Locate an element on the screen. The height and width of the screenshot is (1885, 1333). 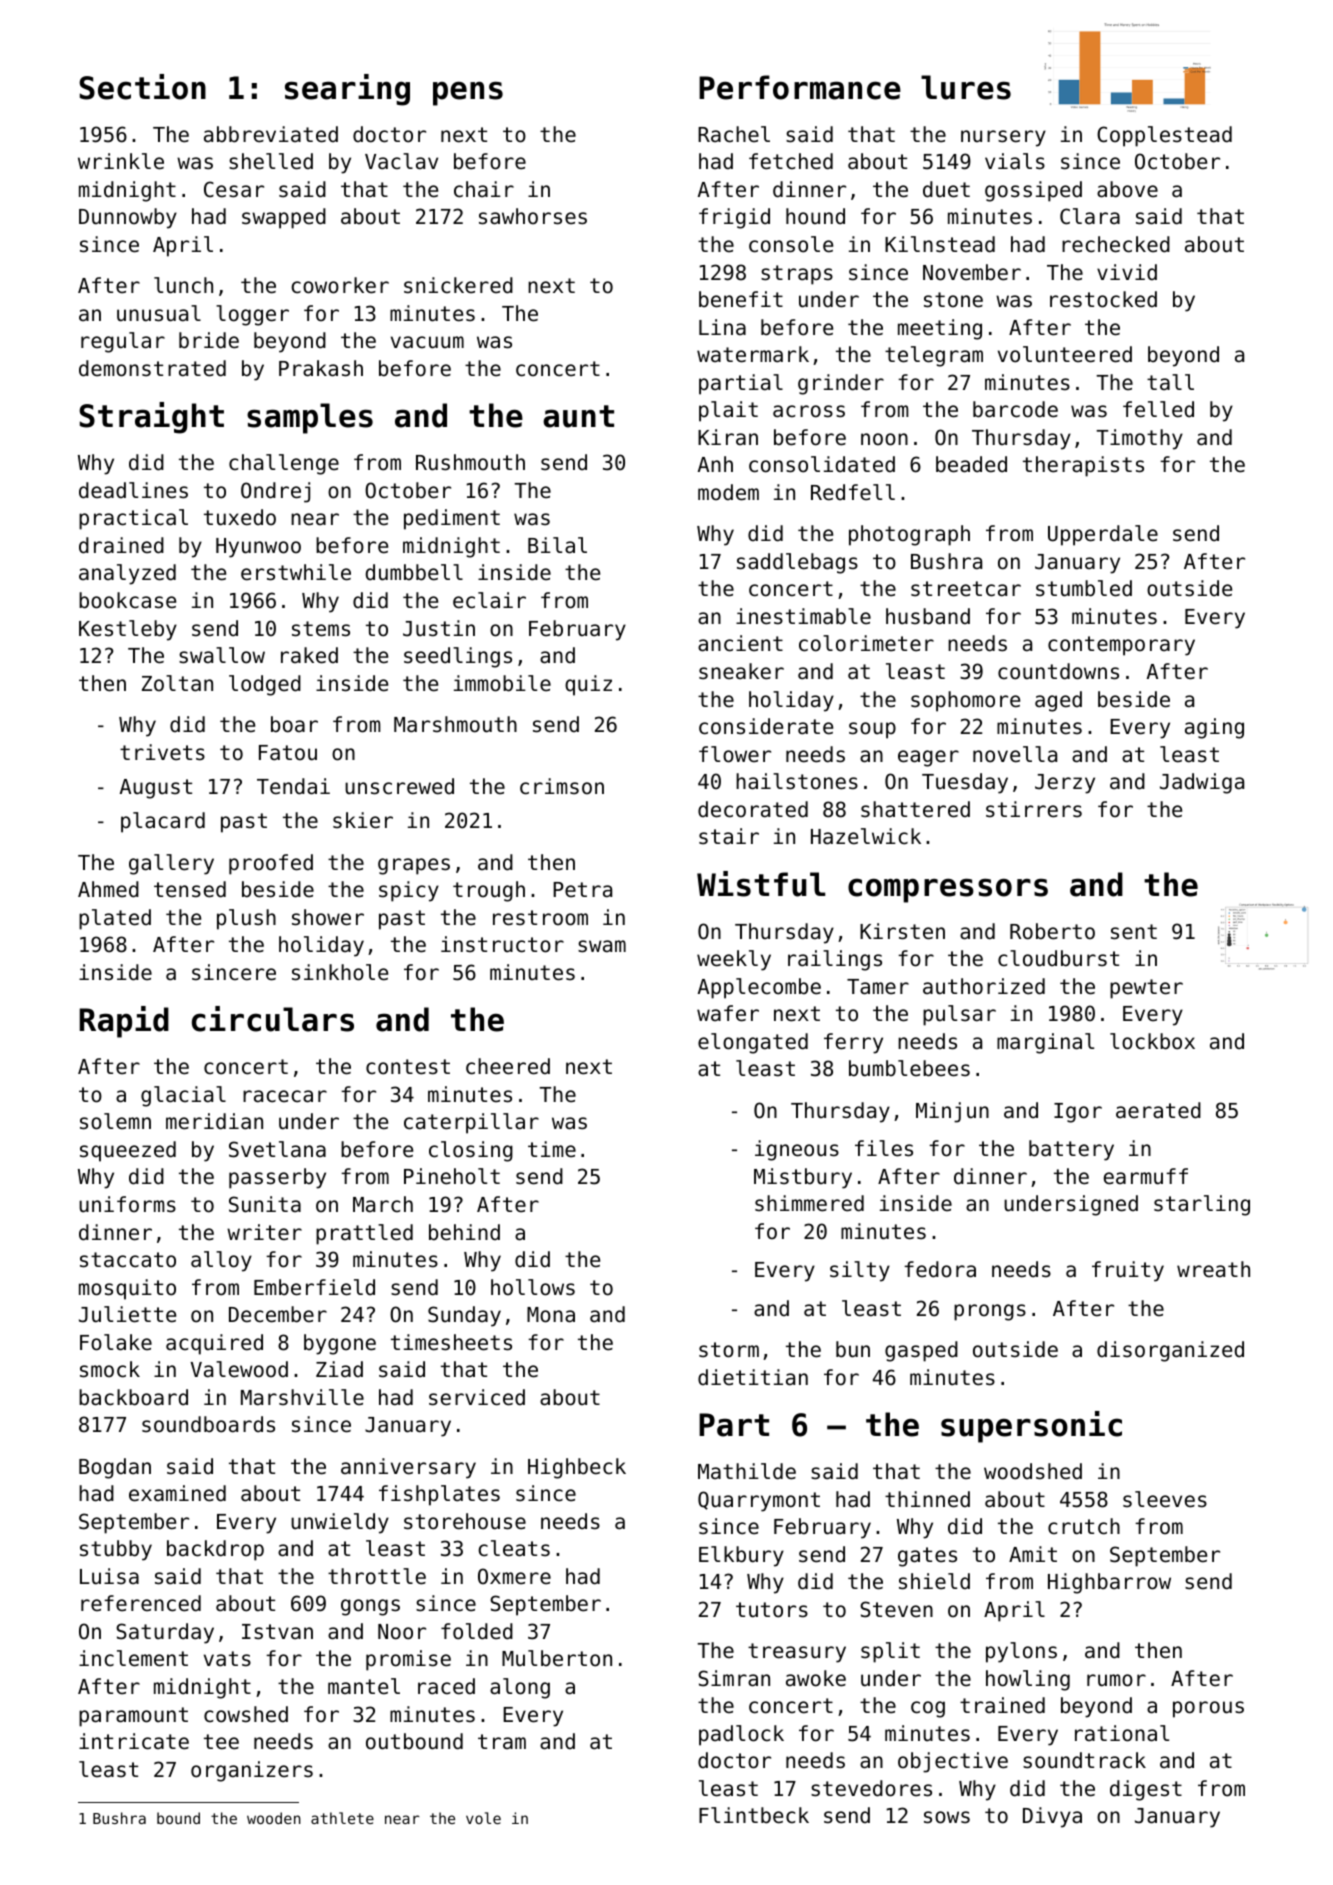
staccato is located at coordinates (128, 1260).
